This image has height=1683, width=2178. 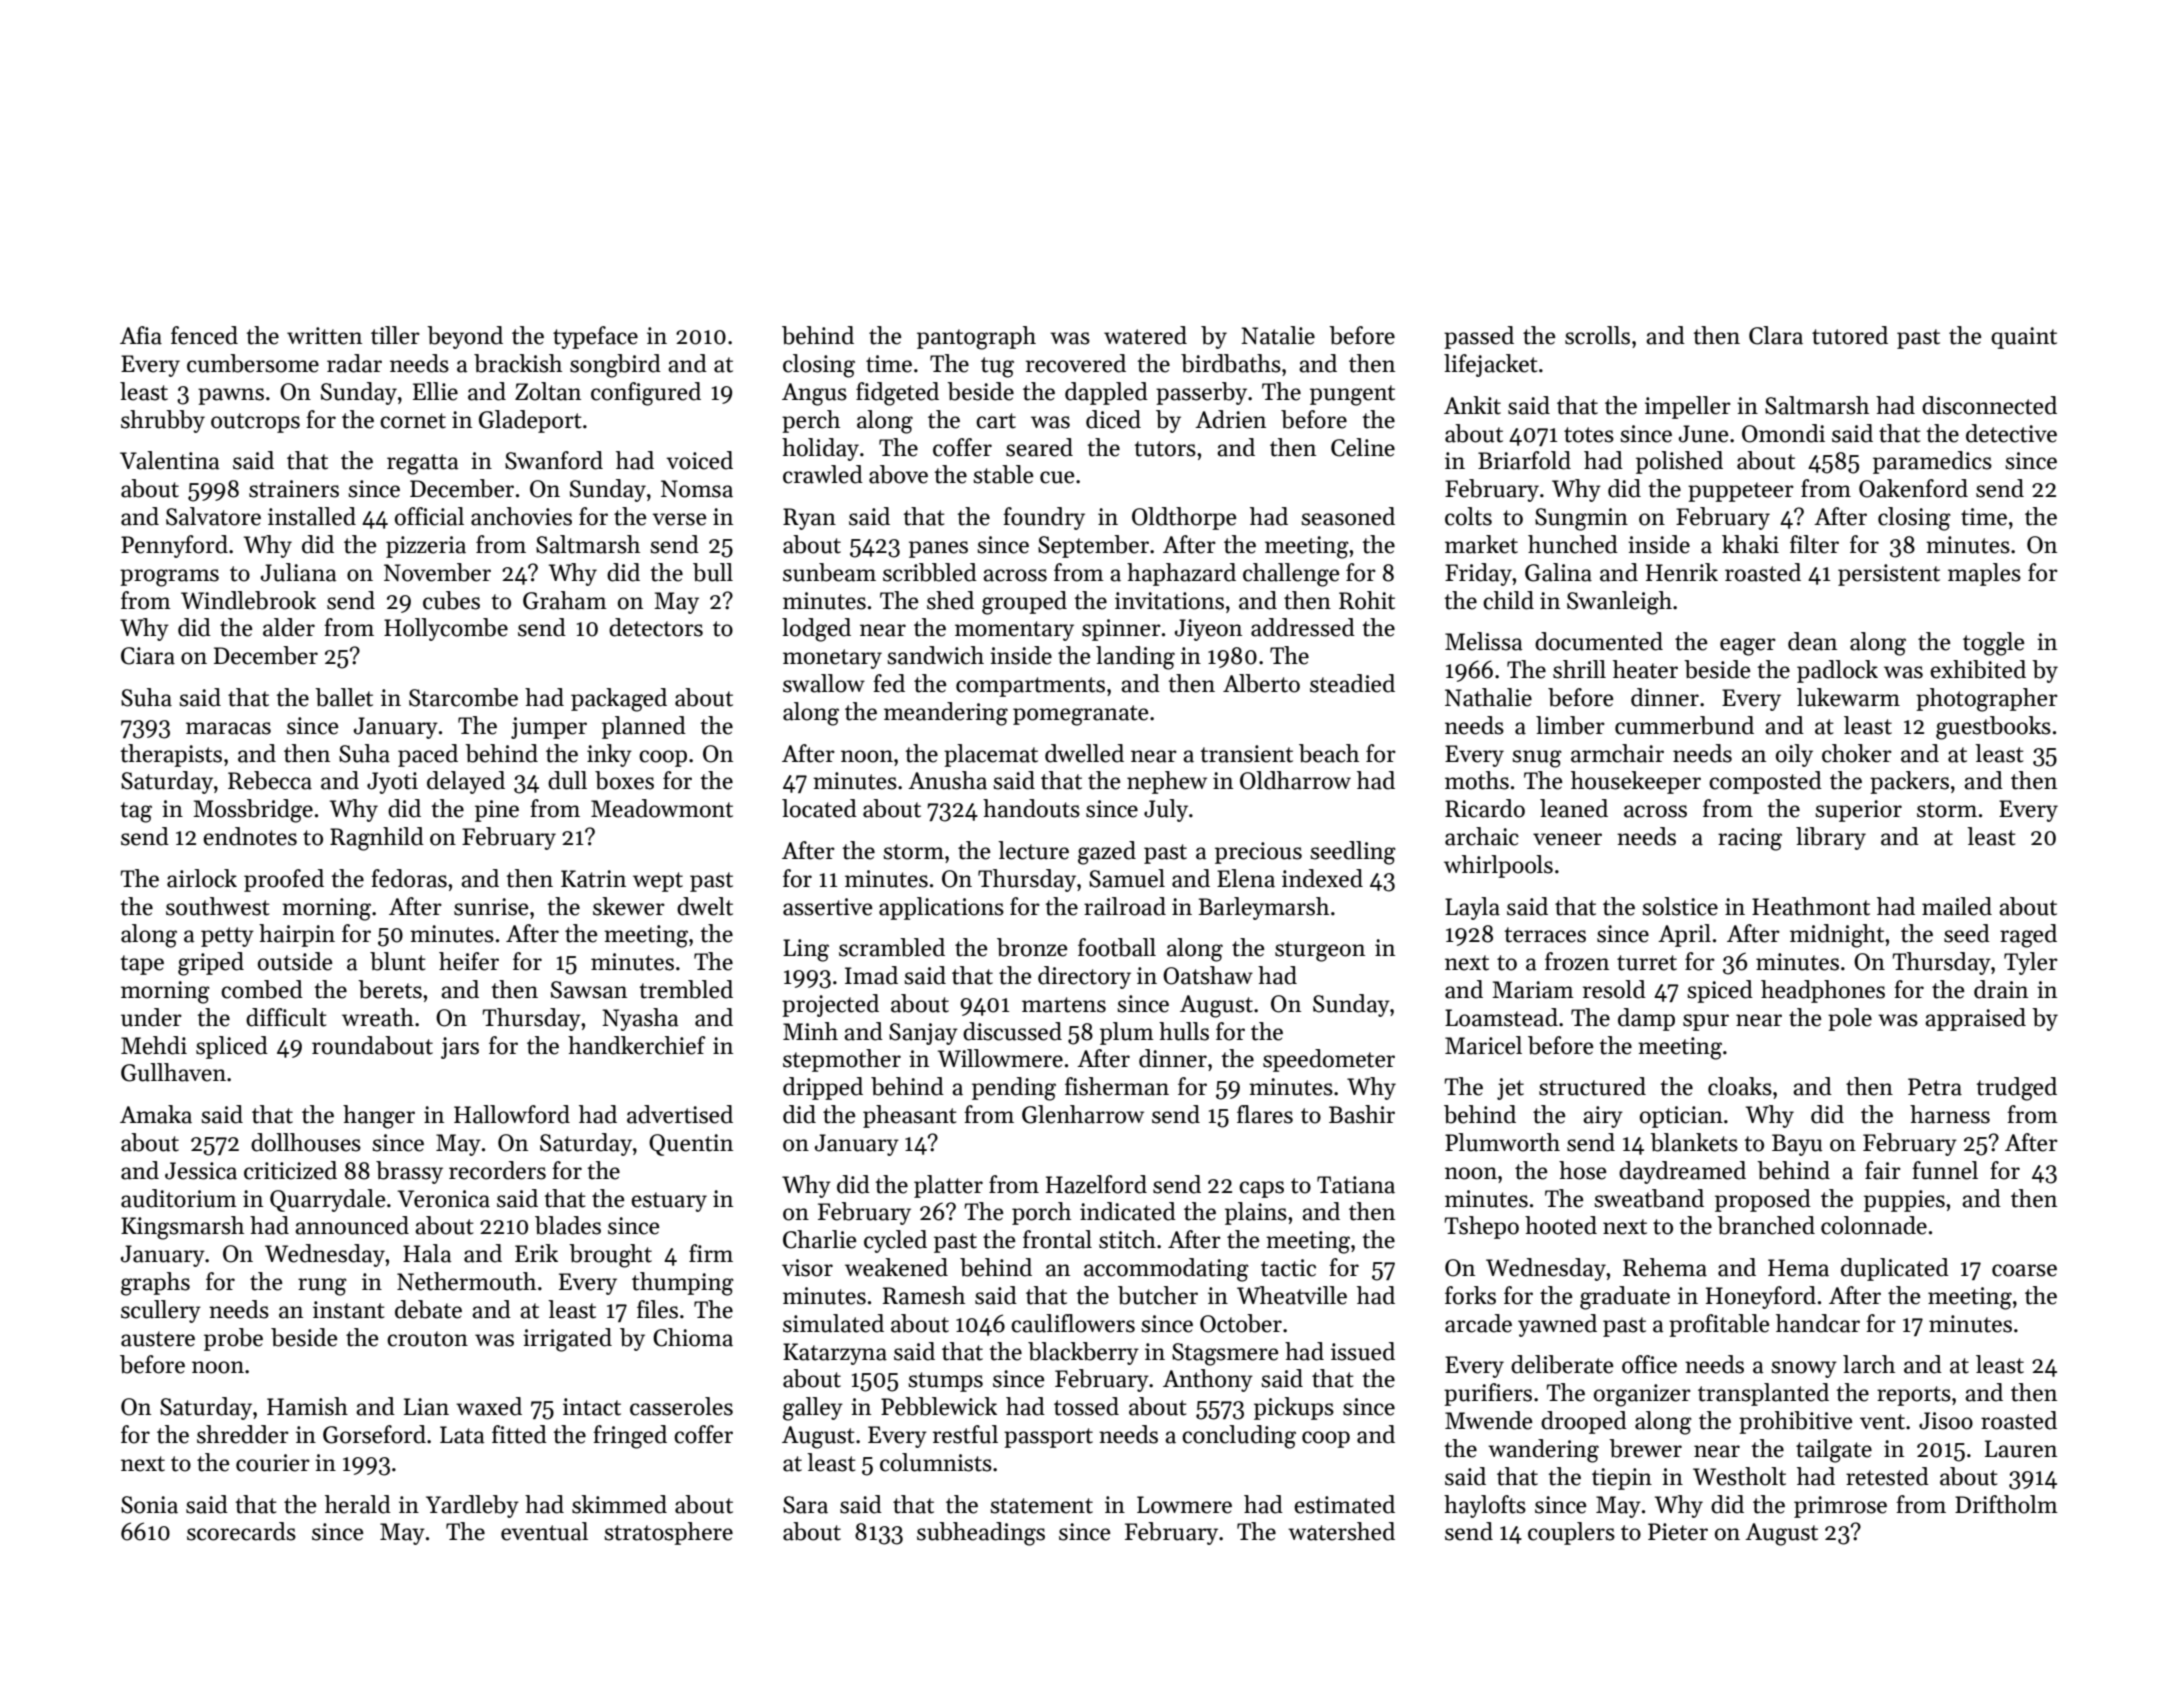 What do you see at coordinates (426, 547) in the image?
I see `pizzeria` at bounding box center [426, 547].
